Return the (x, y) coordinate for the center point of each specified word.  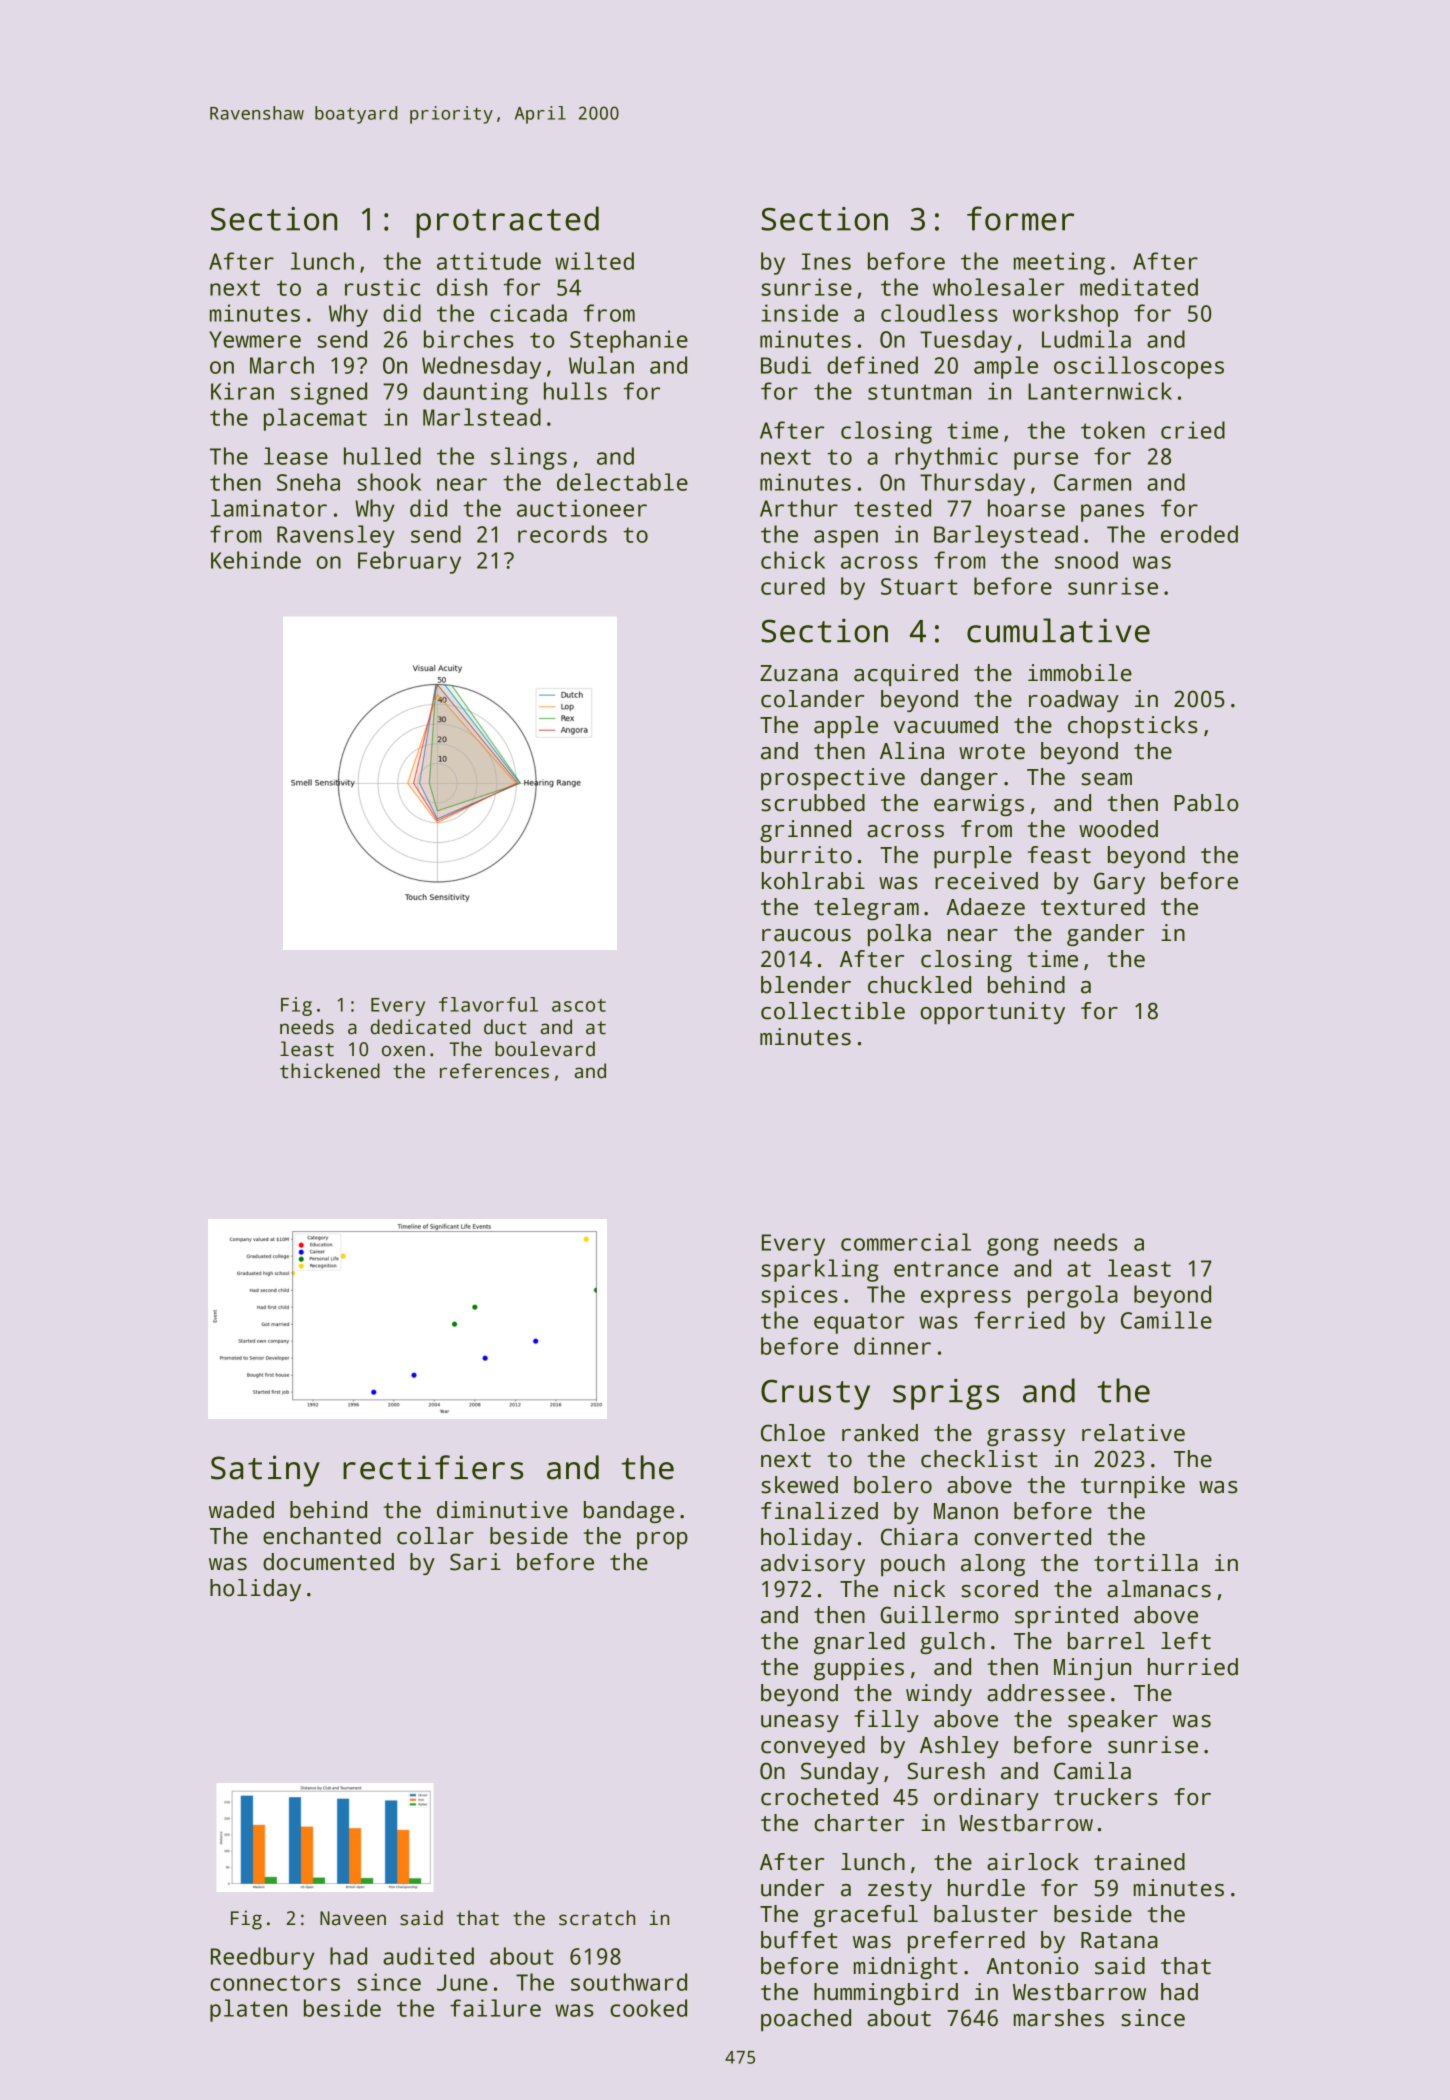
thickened (330, 1071)
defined (872, 365)
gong (1013, 1247)
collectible (833, 1011)
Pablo (1206, 803)
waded (241, 1510)
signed (329, 393)
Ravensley (336, 536)
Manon (966, 1511)
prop (662, 1540)
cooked (648, 2008)
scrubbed (813, 803)
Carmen (1092, 482)
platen (248, 2010)
